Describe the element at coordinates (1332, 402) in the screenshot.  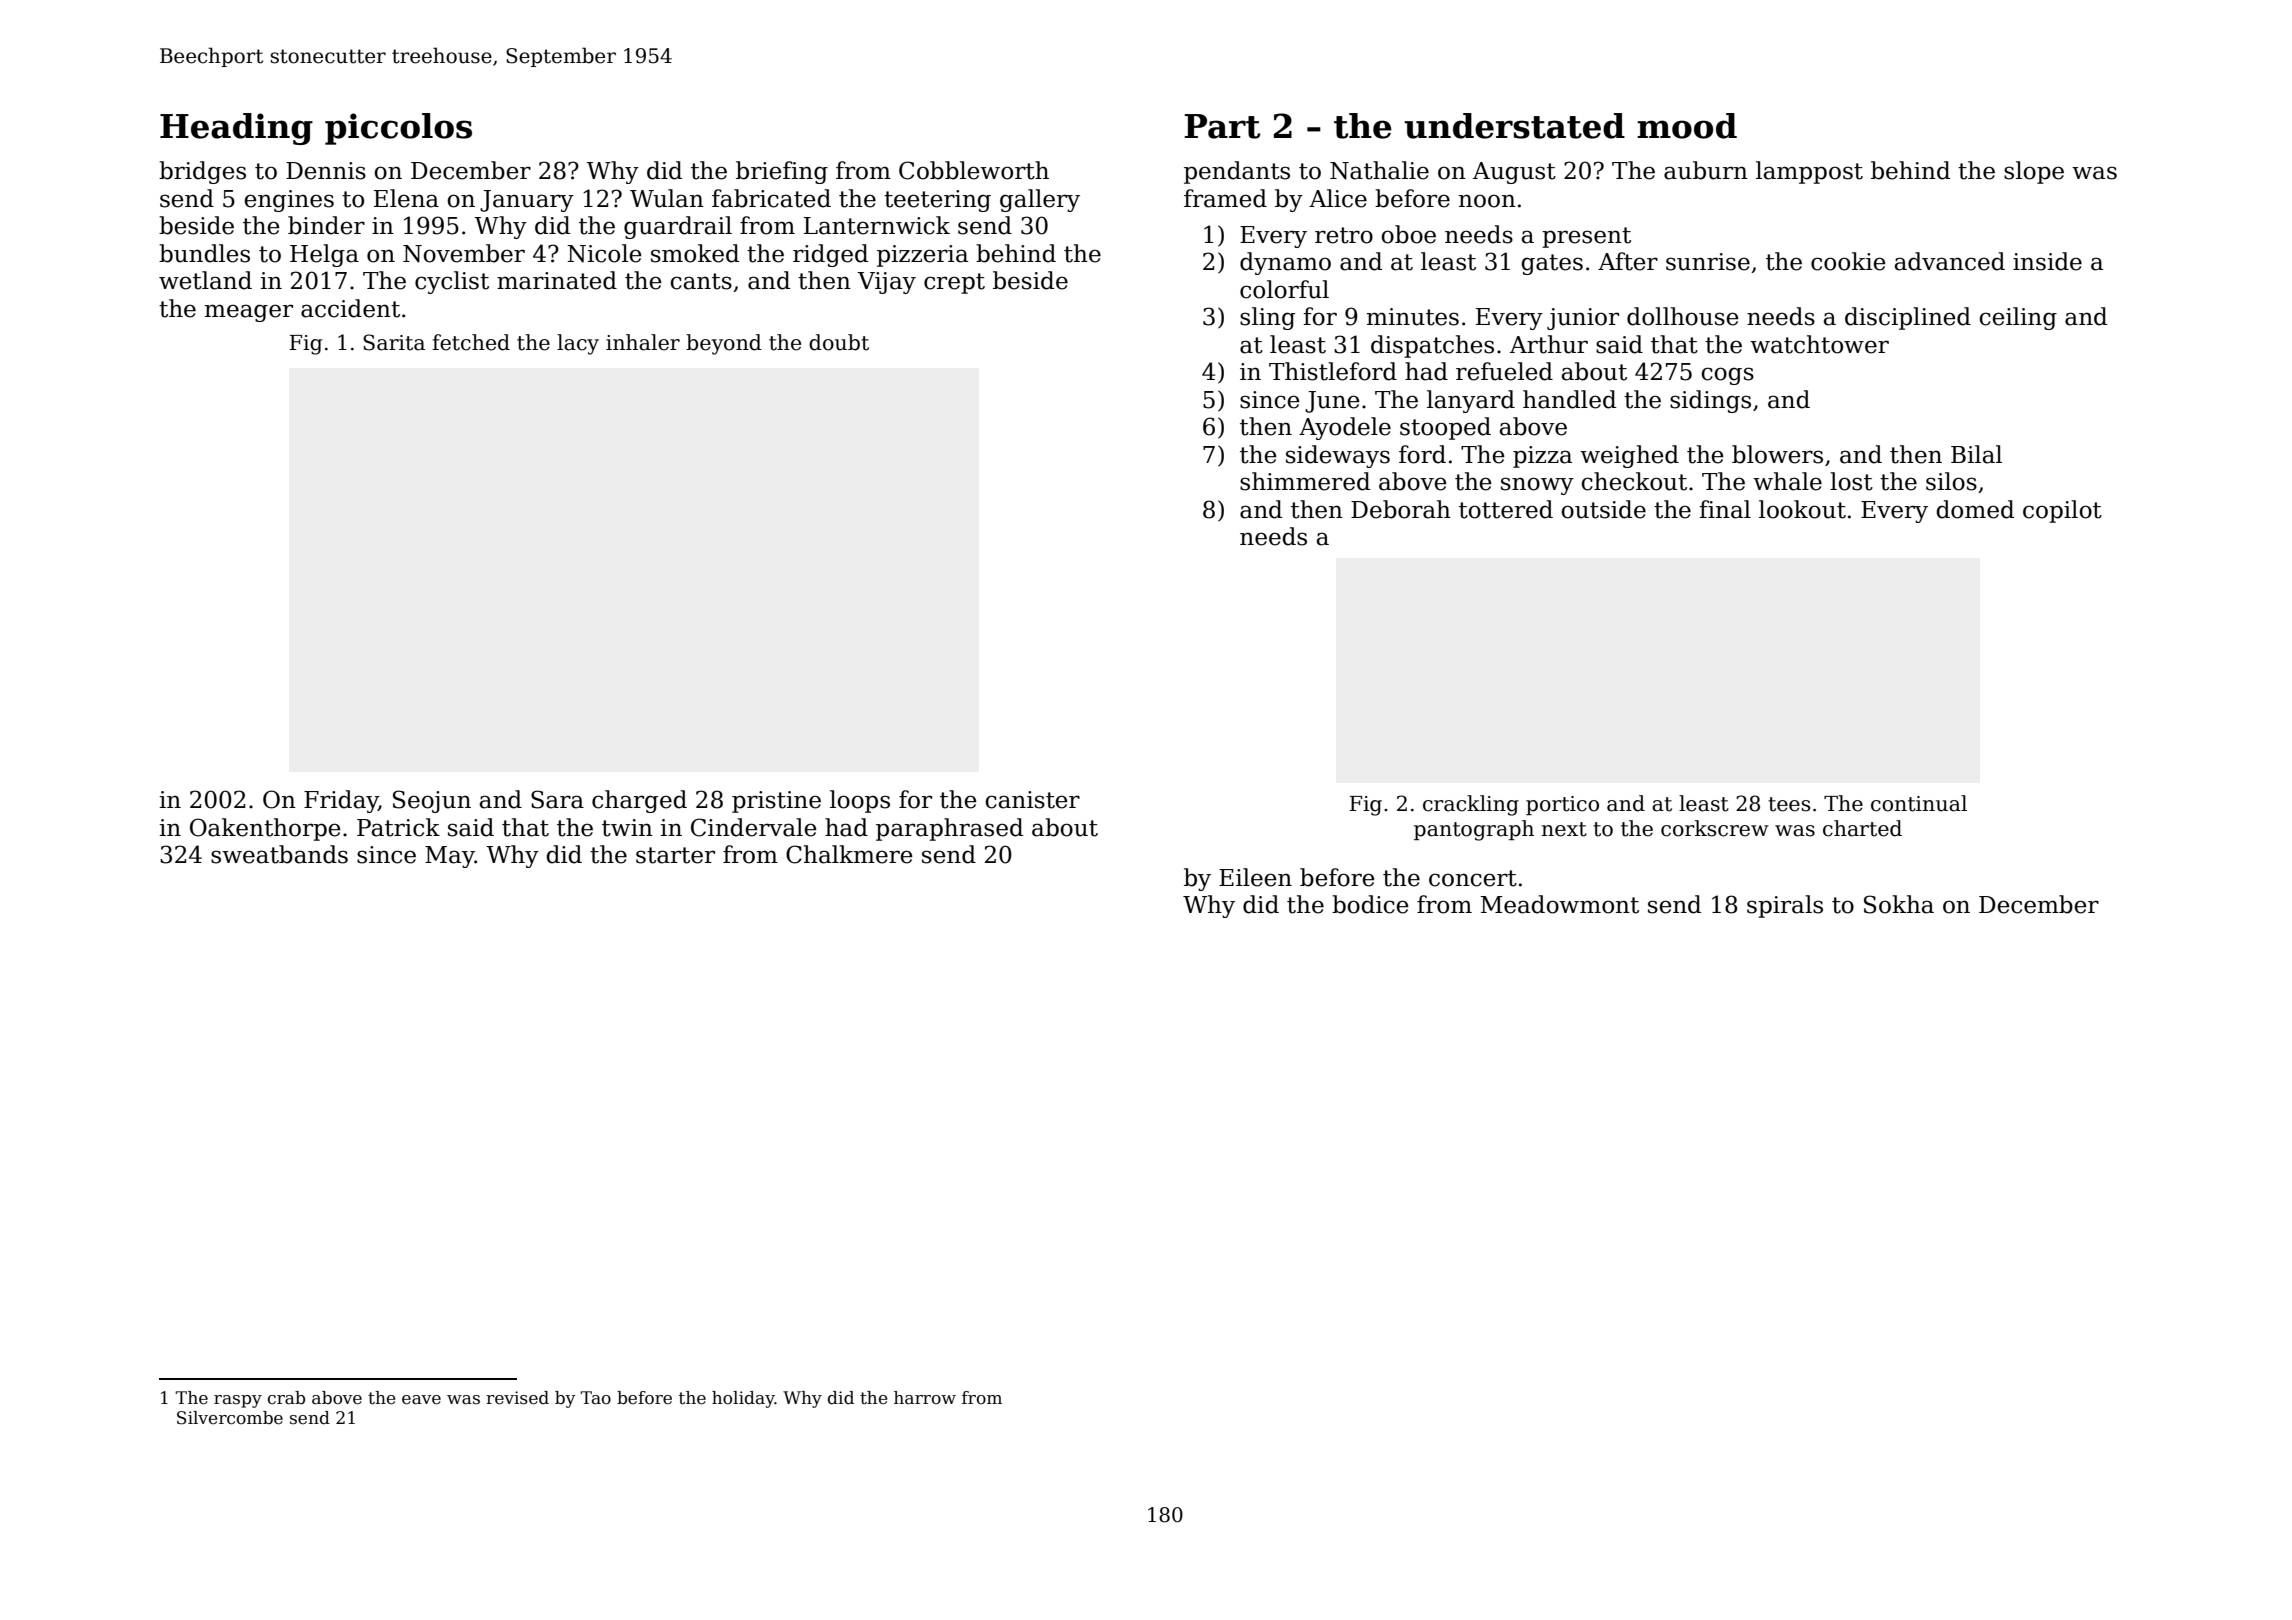
I see `June` at that location.
